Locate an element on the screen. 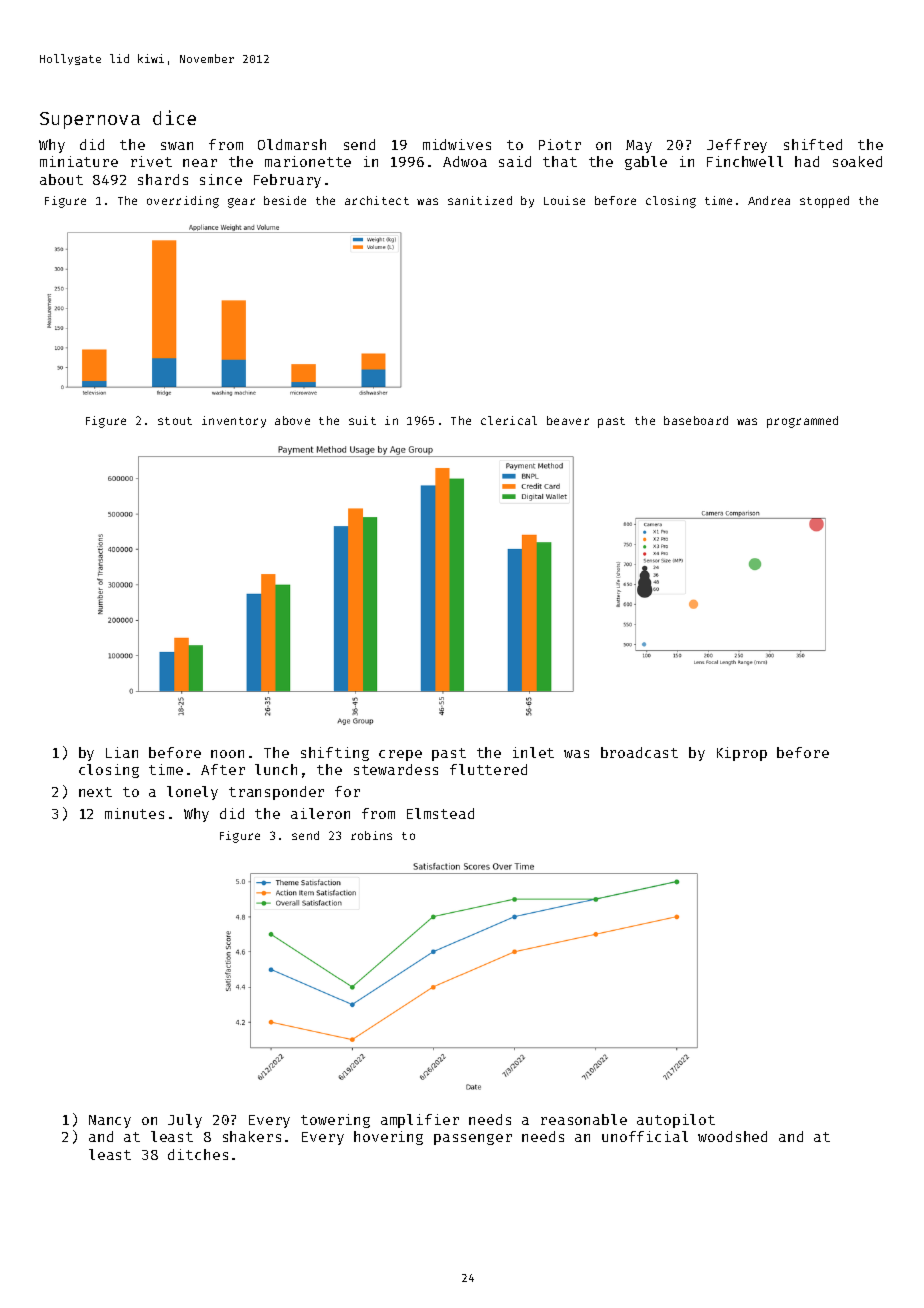  Jeffrey is located at coordinates (737, 146).
